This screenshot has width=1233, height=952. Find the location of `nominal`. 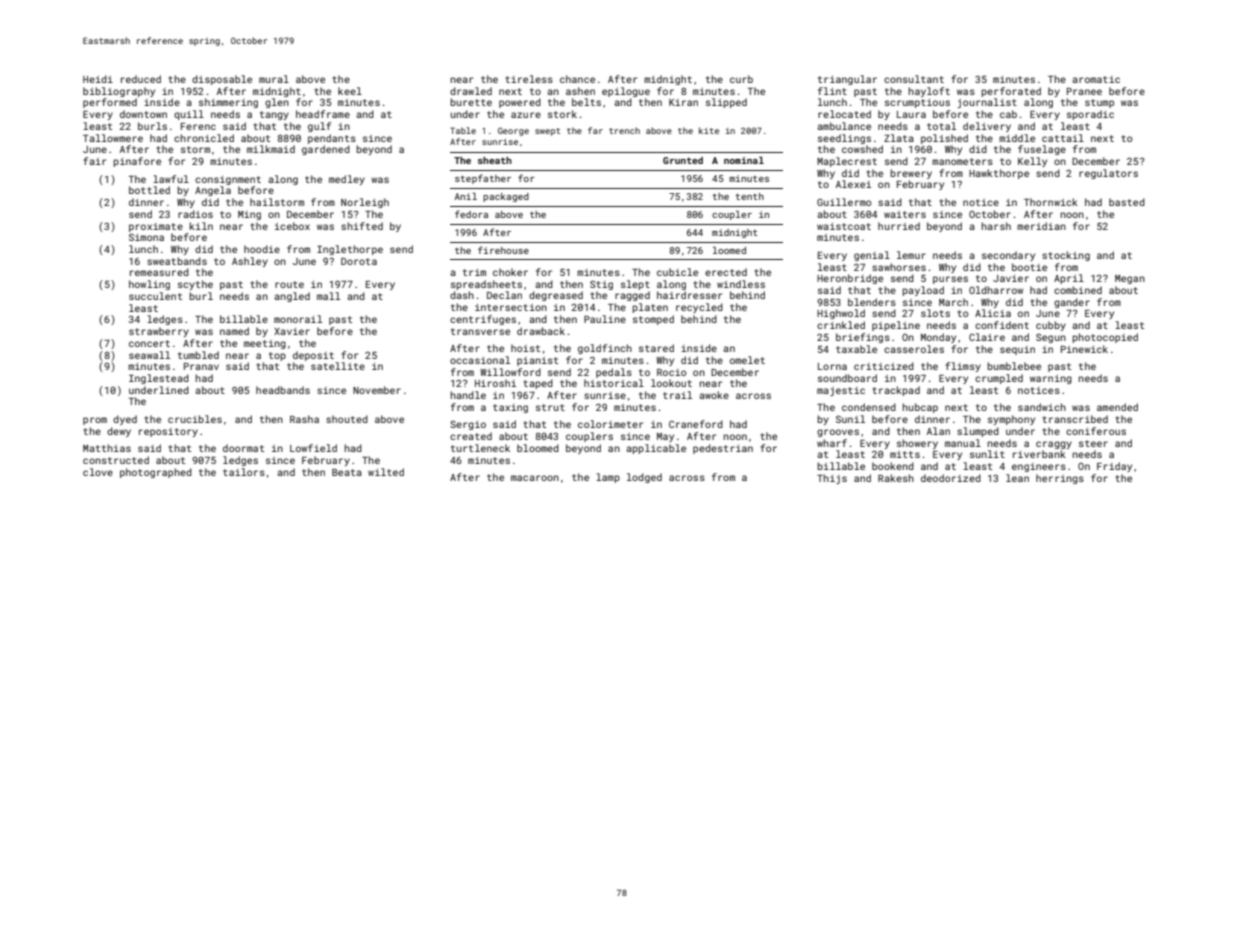

nominal is located at coordinates (744, 160).
